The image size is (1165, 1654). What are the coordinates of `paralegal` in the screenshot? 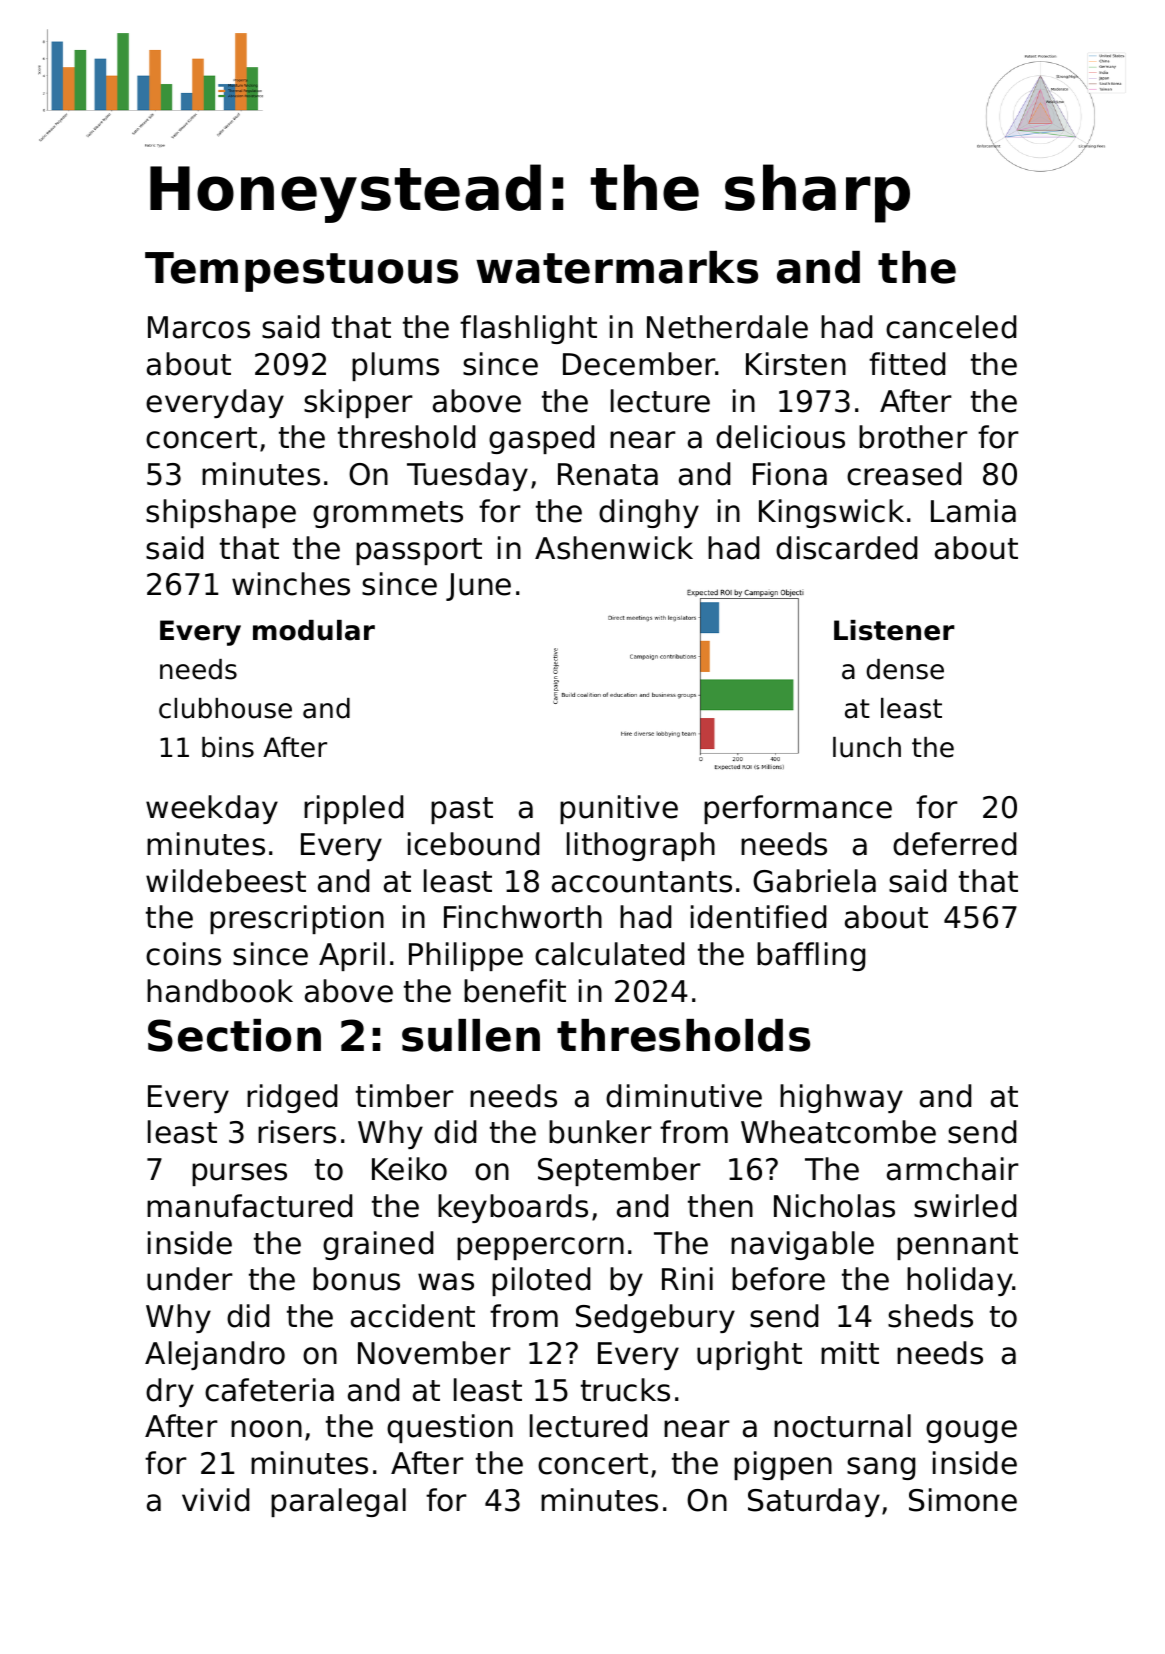 It's located at (338, 1502).
